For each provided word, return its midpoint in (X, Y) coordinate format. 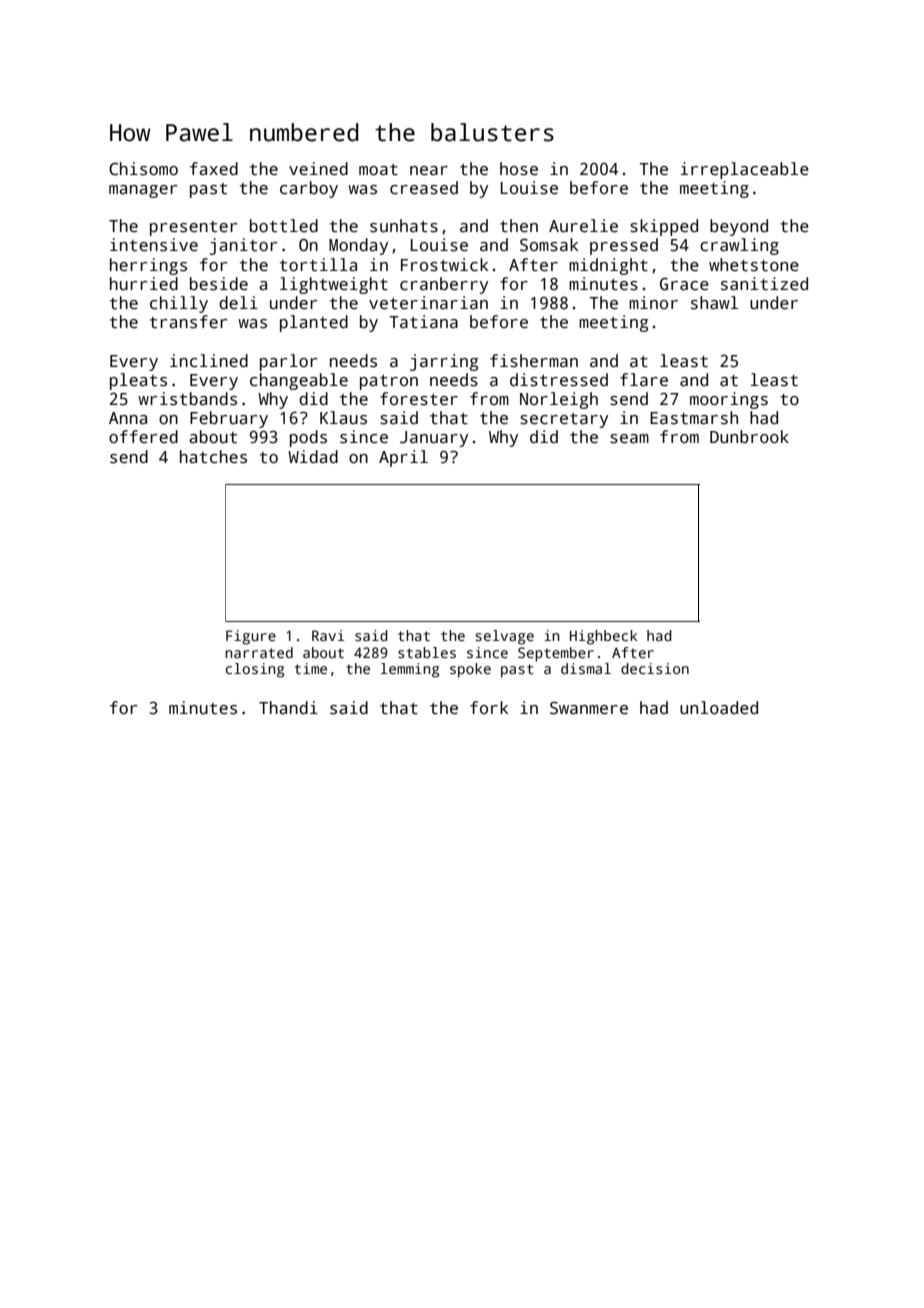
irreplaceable (745, 170)
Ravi (328, 635)
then (519, 226)
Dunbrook (749, 437)
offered (143, 437)
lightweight (334, 285)
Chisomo (143, 169)
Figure (251, 637)
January (434, 439)
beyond (739, 227)
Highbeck (603, 637)
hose (519, 169)
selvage (504, 637)
